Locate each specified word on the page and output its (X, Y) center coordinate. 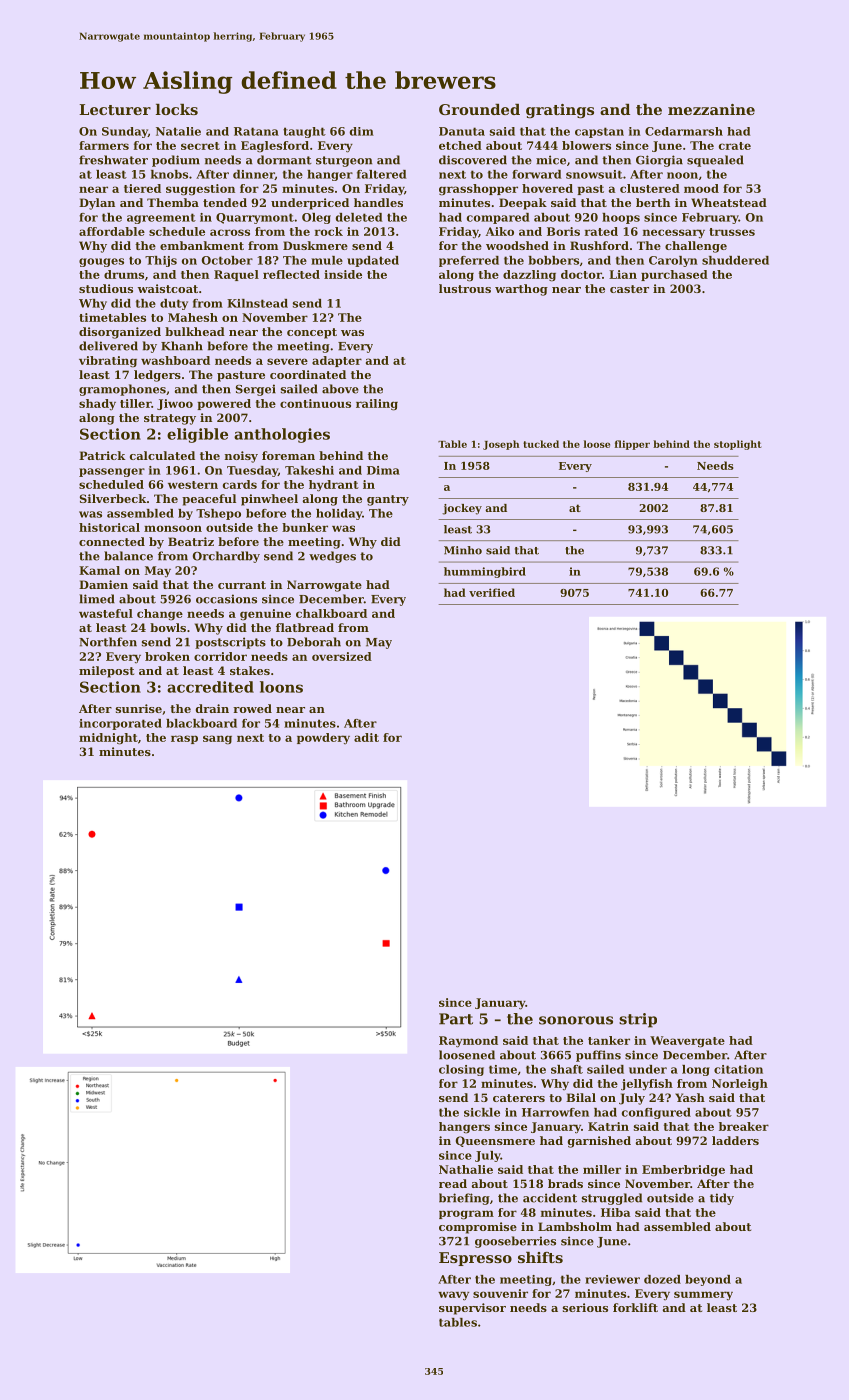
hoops (621, 218)
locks (177, 109)
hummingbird (485, 572)
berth (653, 202)
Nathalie (466, 1169)
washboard (175, 360)
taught (304, 132)
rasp (184, 739)
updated (373, 261)
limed (97, 599)
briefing (464, 1199)
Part (456, 1019)
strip (638, 1020)
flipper (632, 445)
